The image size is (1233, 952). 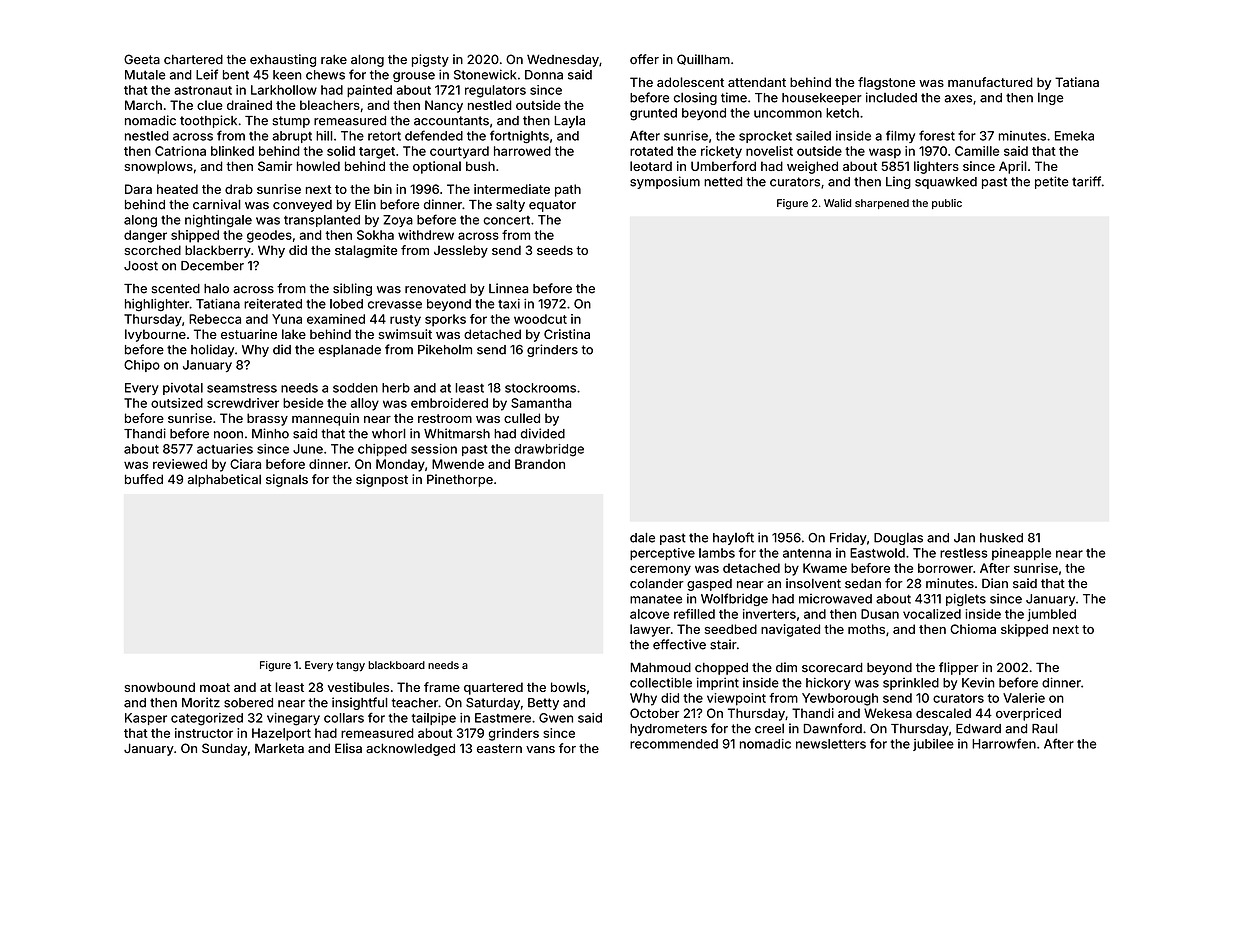 I want to click on Quillham, so click(x=703, y=59).
